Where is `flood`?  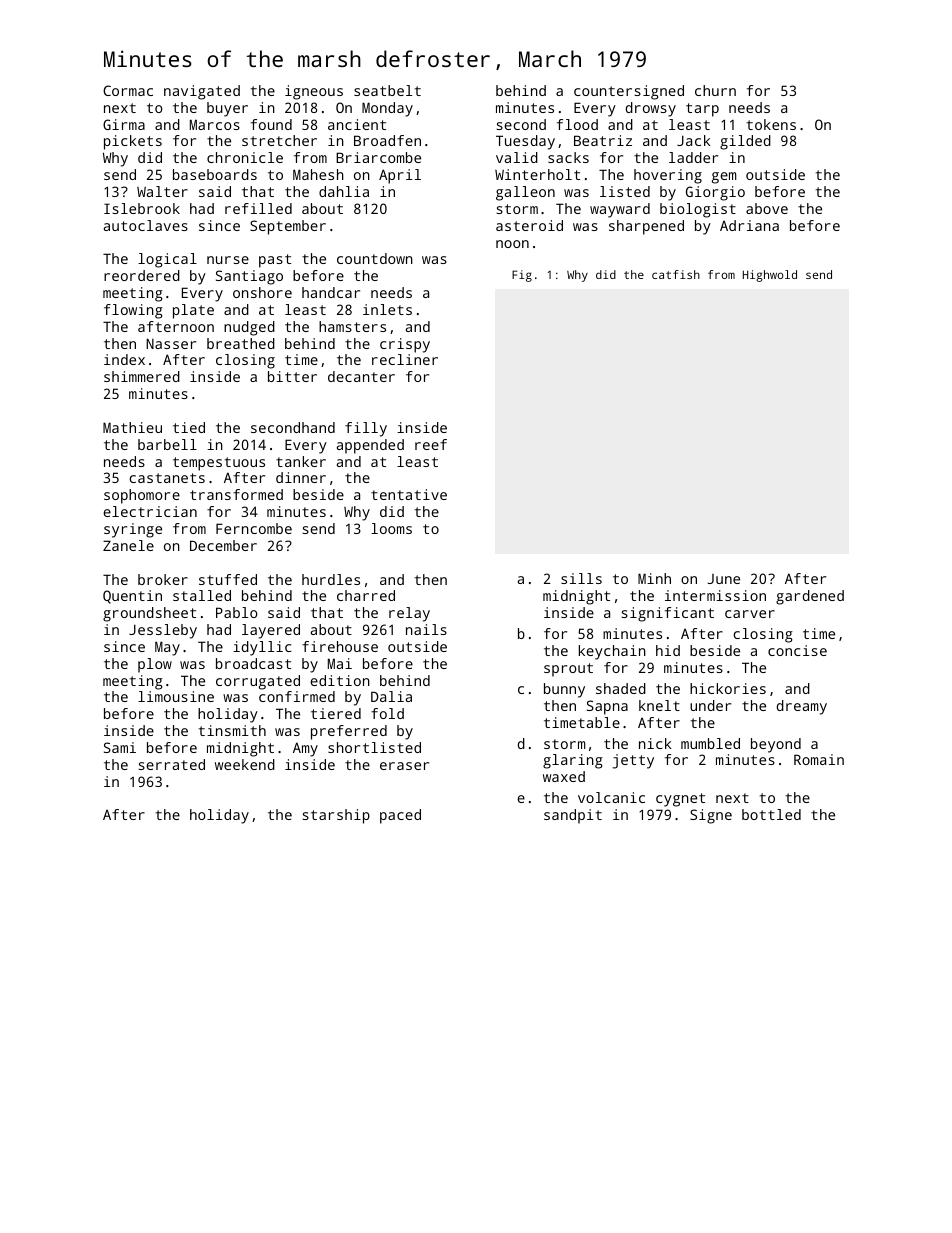
flood is located at coordinates (577, 124).
